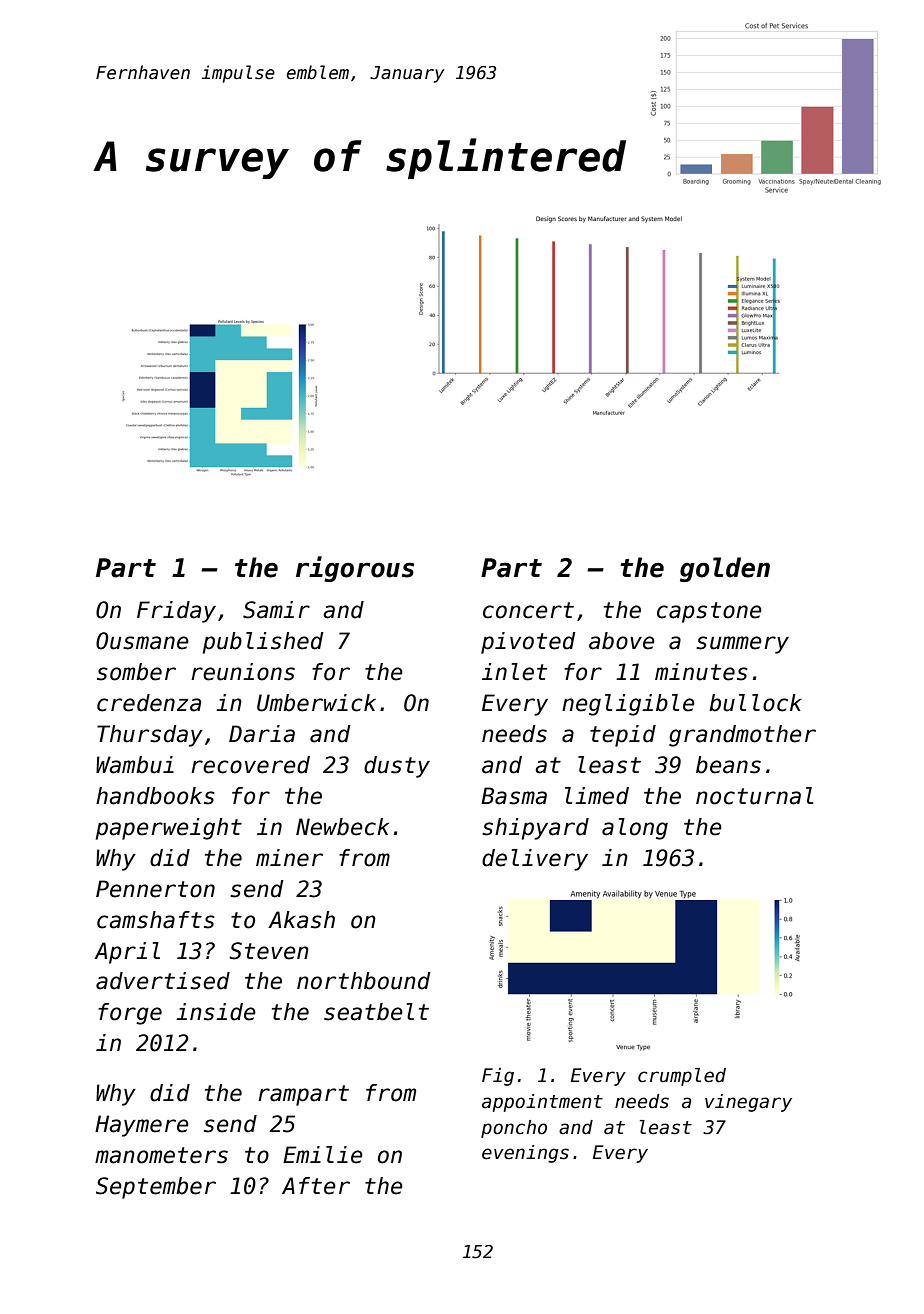 This image has width=924, height=1314. Describe the element at coordinates (142, 641) in the image. I see `Ousmane` at that location.
